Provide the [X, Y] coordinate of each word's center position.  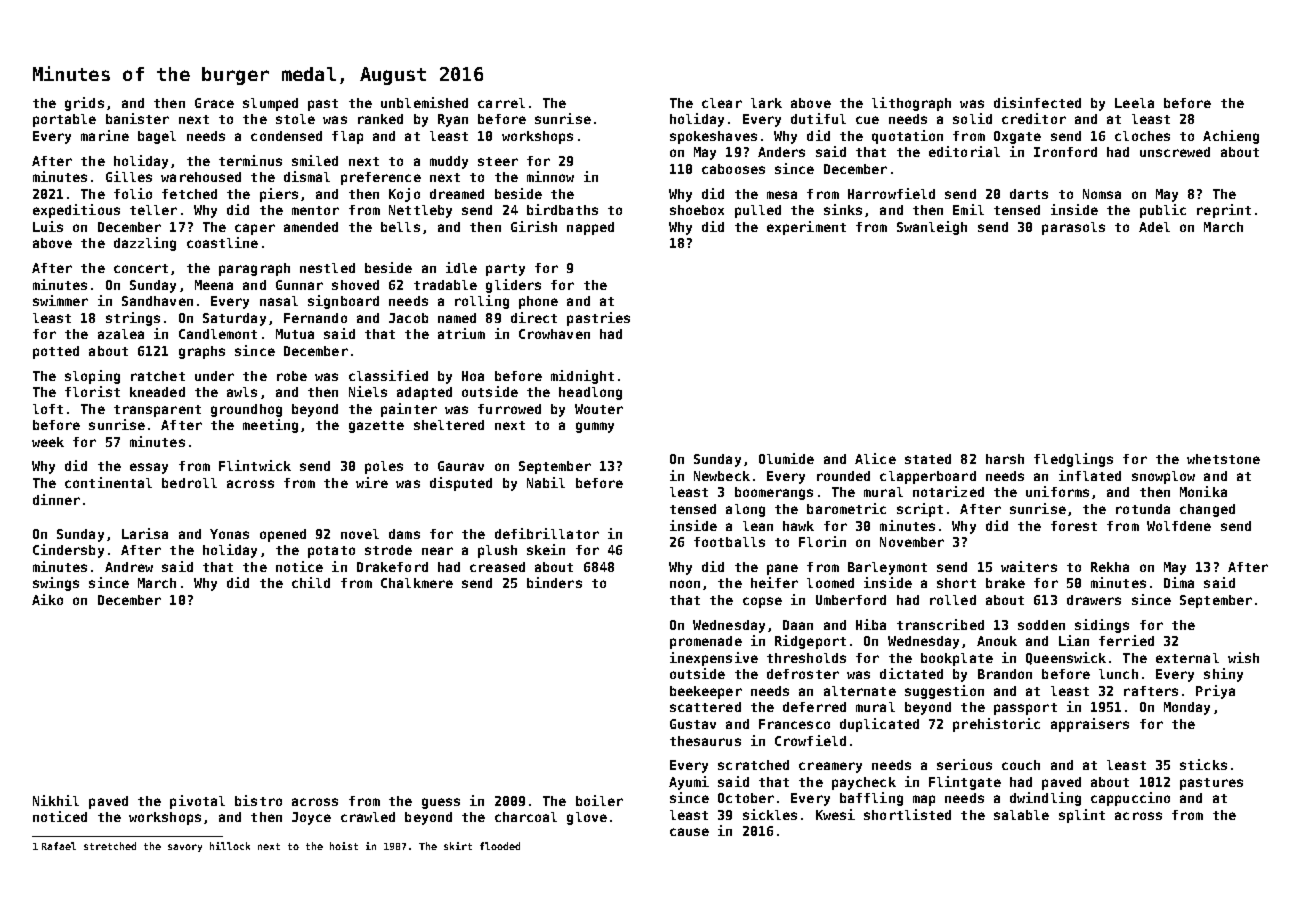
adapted [424, 393]
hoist [344, 846]
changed [1207, 510]
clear [722, 103]
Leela [1134, 103]
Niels [368, 391]
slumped [270, 104]
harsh [1005, 459]
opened [283, 535]
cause [689, 832]
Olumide [786, 458]
